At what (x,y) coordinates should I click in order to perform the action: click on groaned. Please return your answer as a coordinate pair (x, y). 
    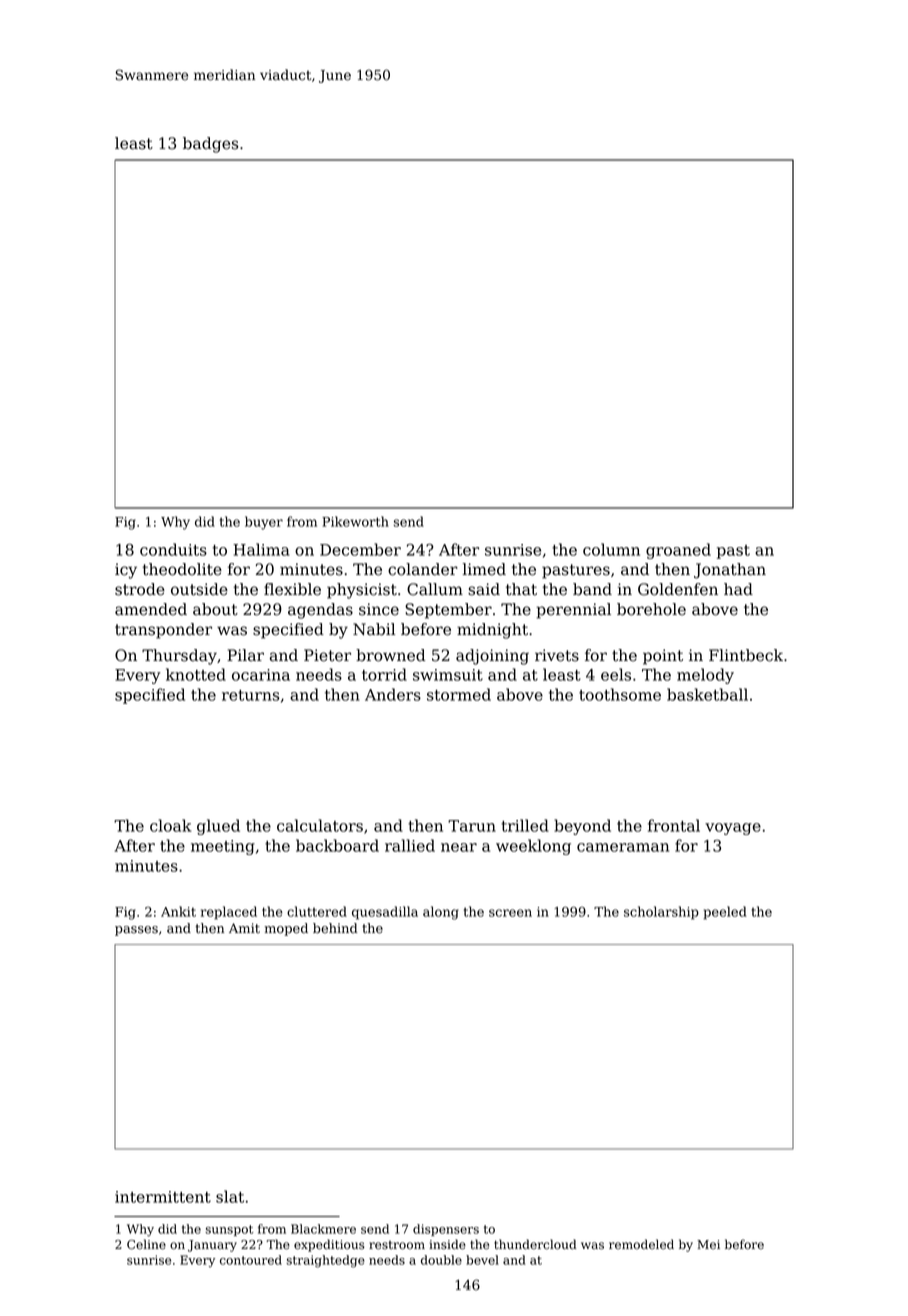
    Looking at the image, I should click on (678, 551).
